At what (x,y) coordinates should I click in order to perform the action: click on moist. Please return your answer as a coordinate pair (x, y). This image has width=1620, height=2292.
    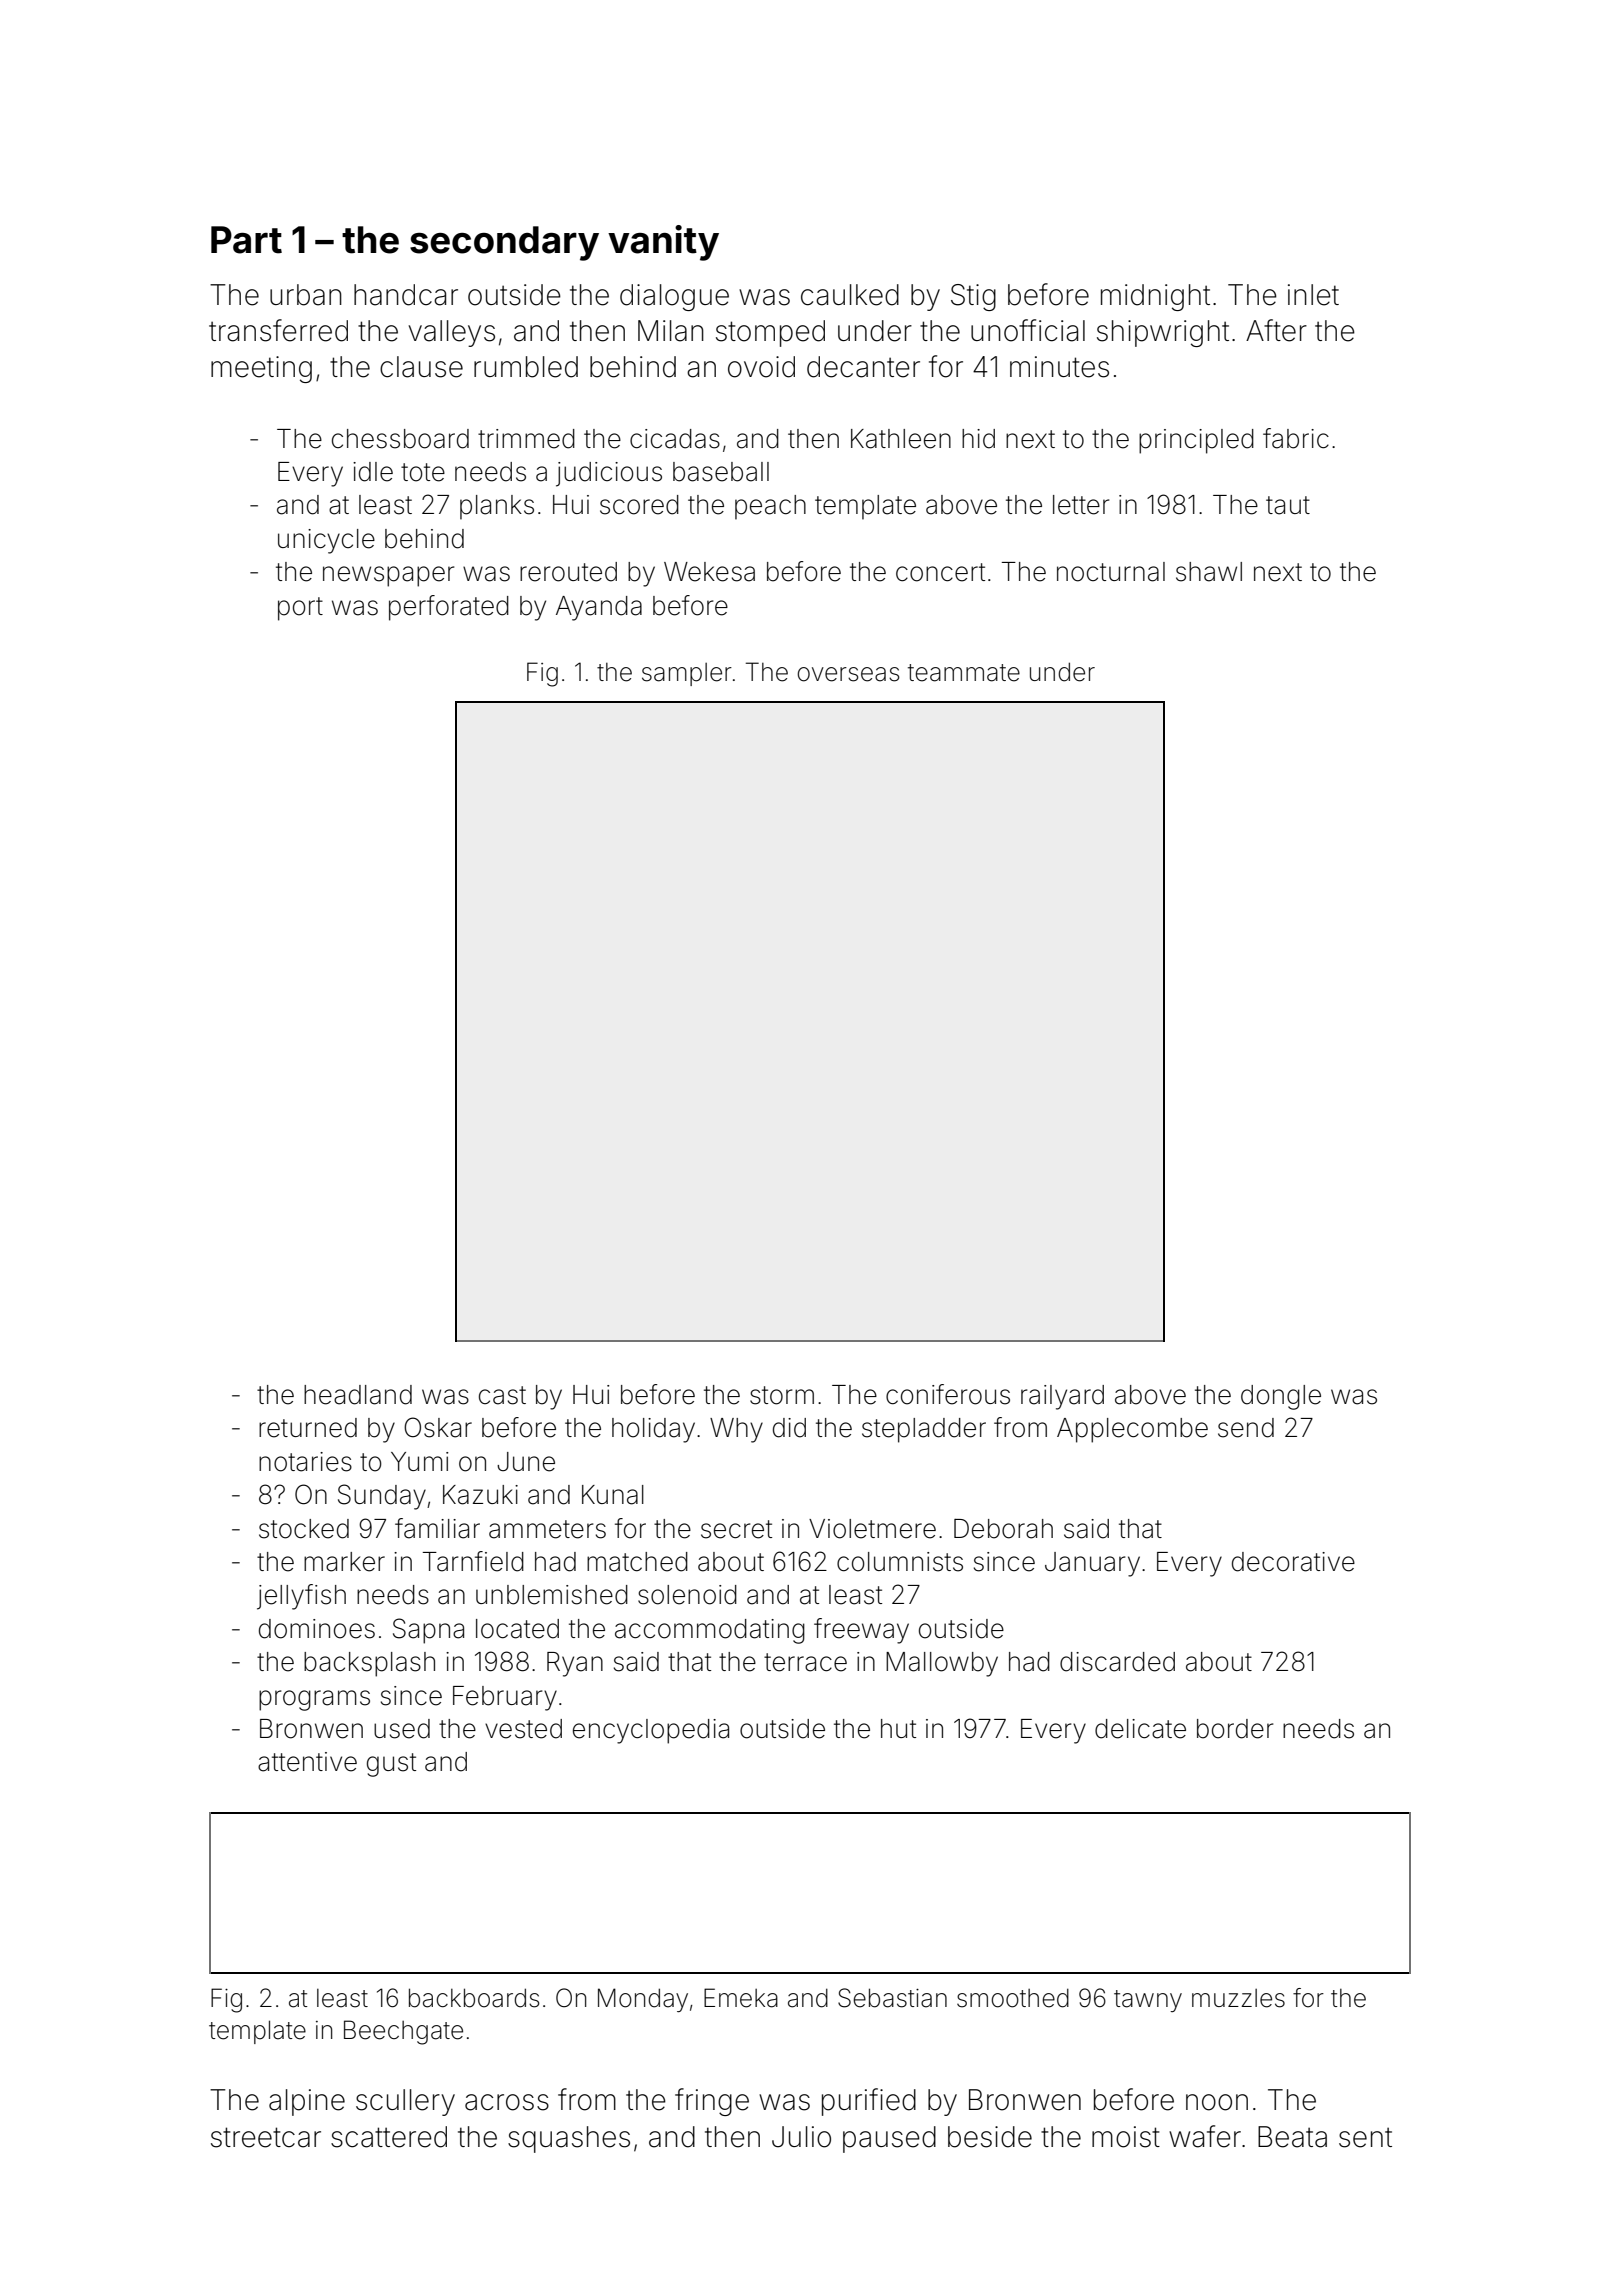
    Looking at the image, I should click on (1126, 2137).
